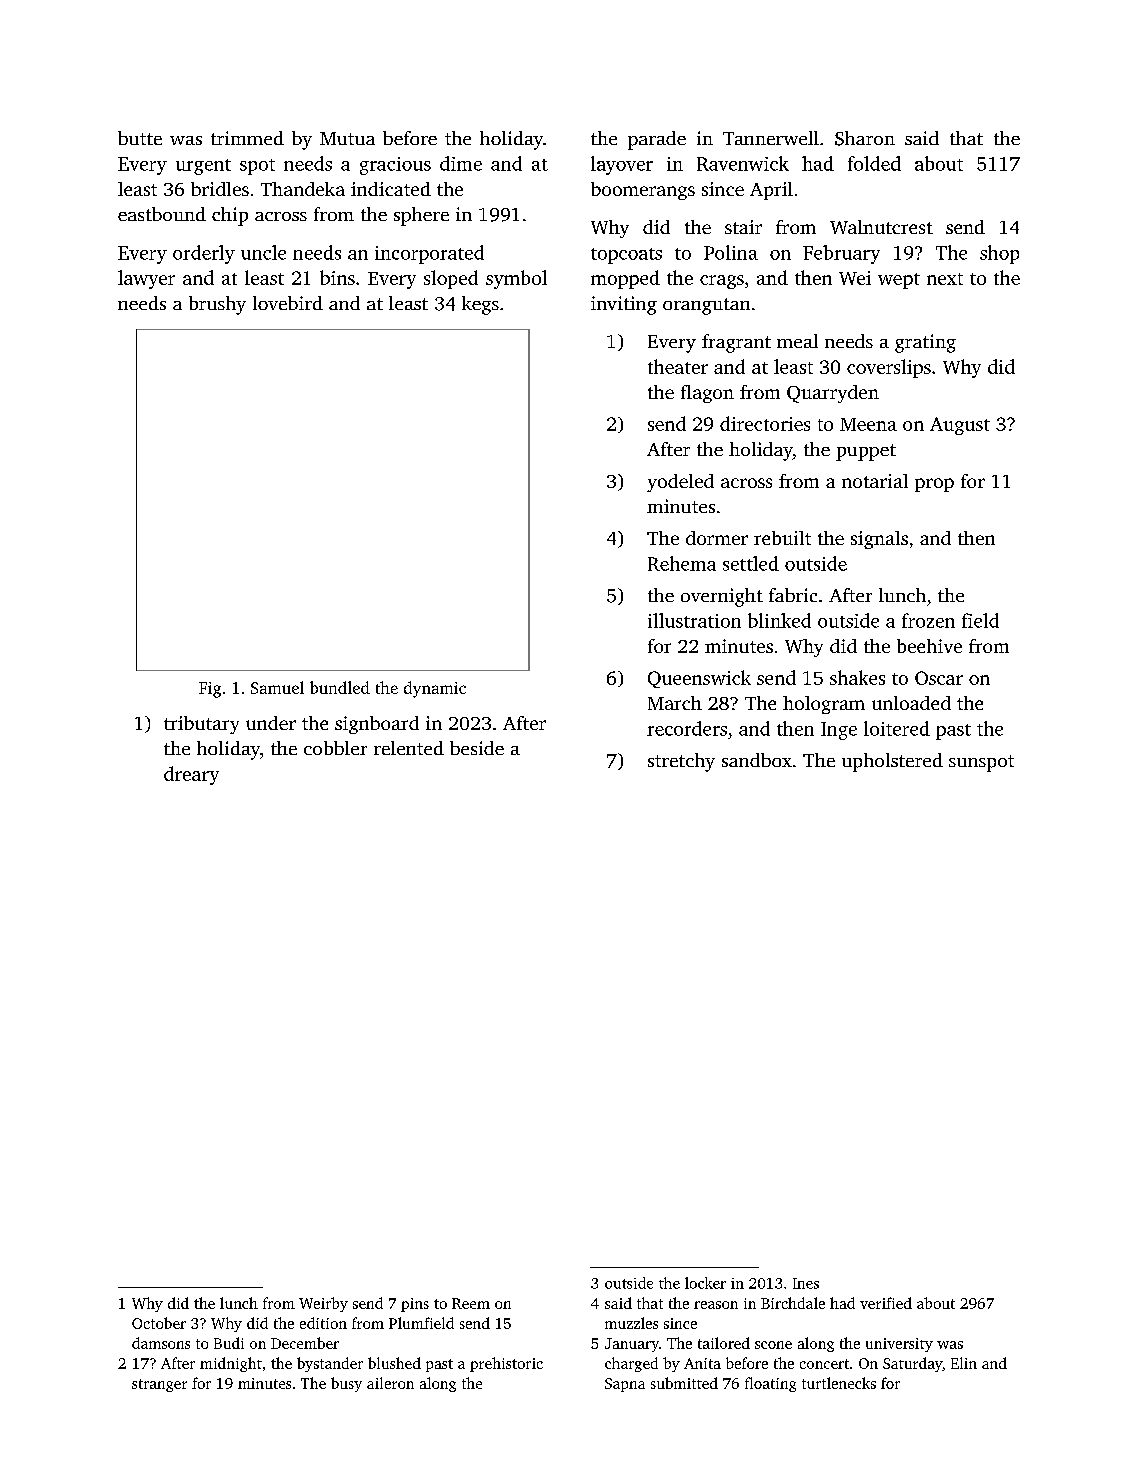 The height and width of the screenshot is (1473, 1138). What do you see at coordinates (684, 1383) in the screenshot?
I see `submitted` at bounding box center [684, 1383].
